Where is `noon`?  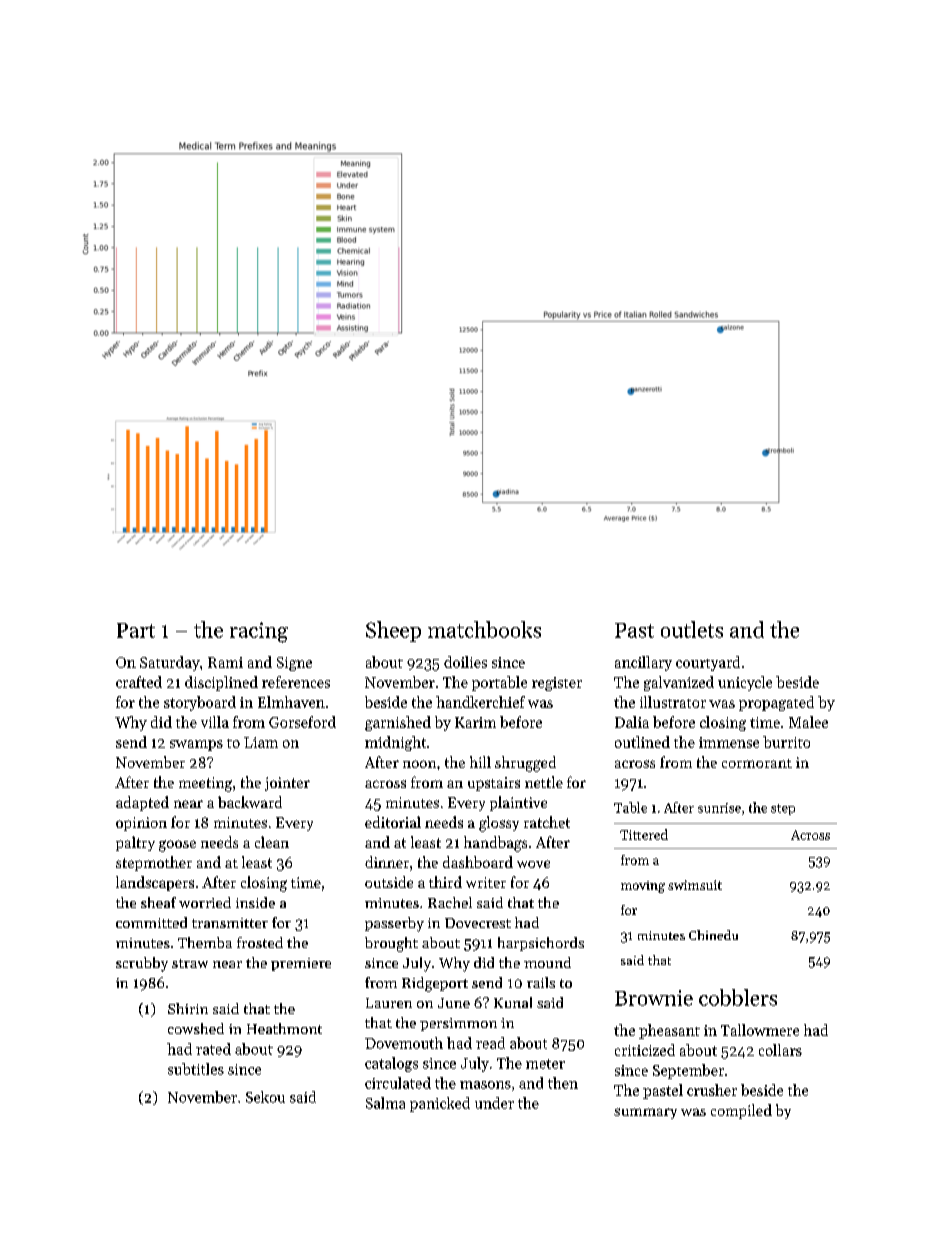
noon is located at coordinates (419, 764).
